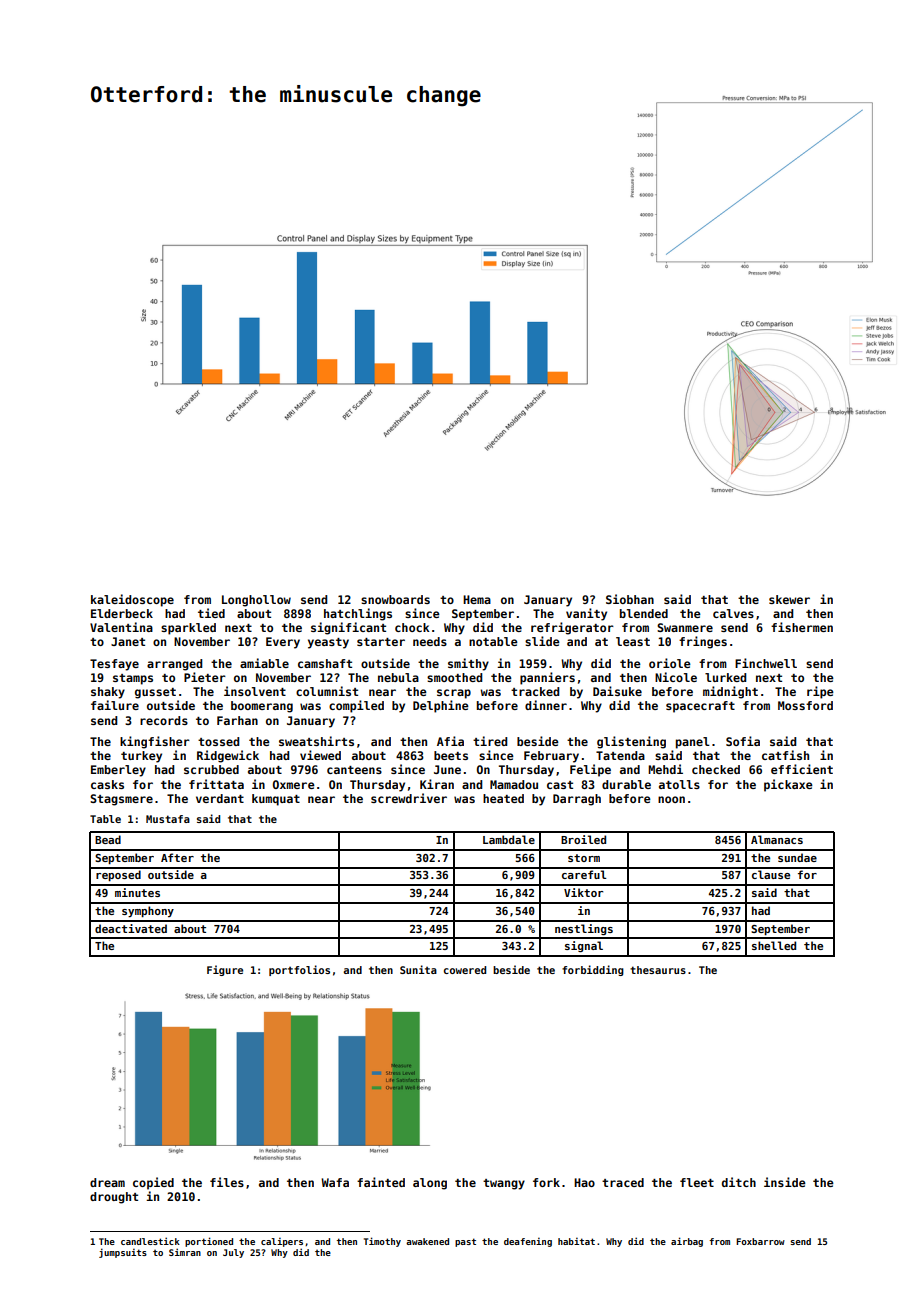 This image has width=924, height=1308. I want to click on fork, so click(546, 1182).
